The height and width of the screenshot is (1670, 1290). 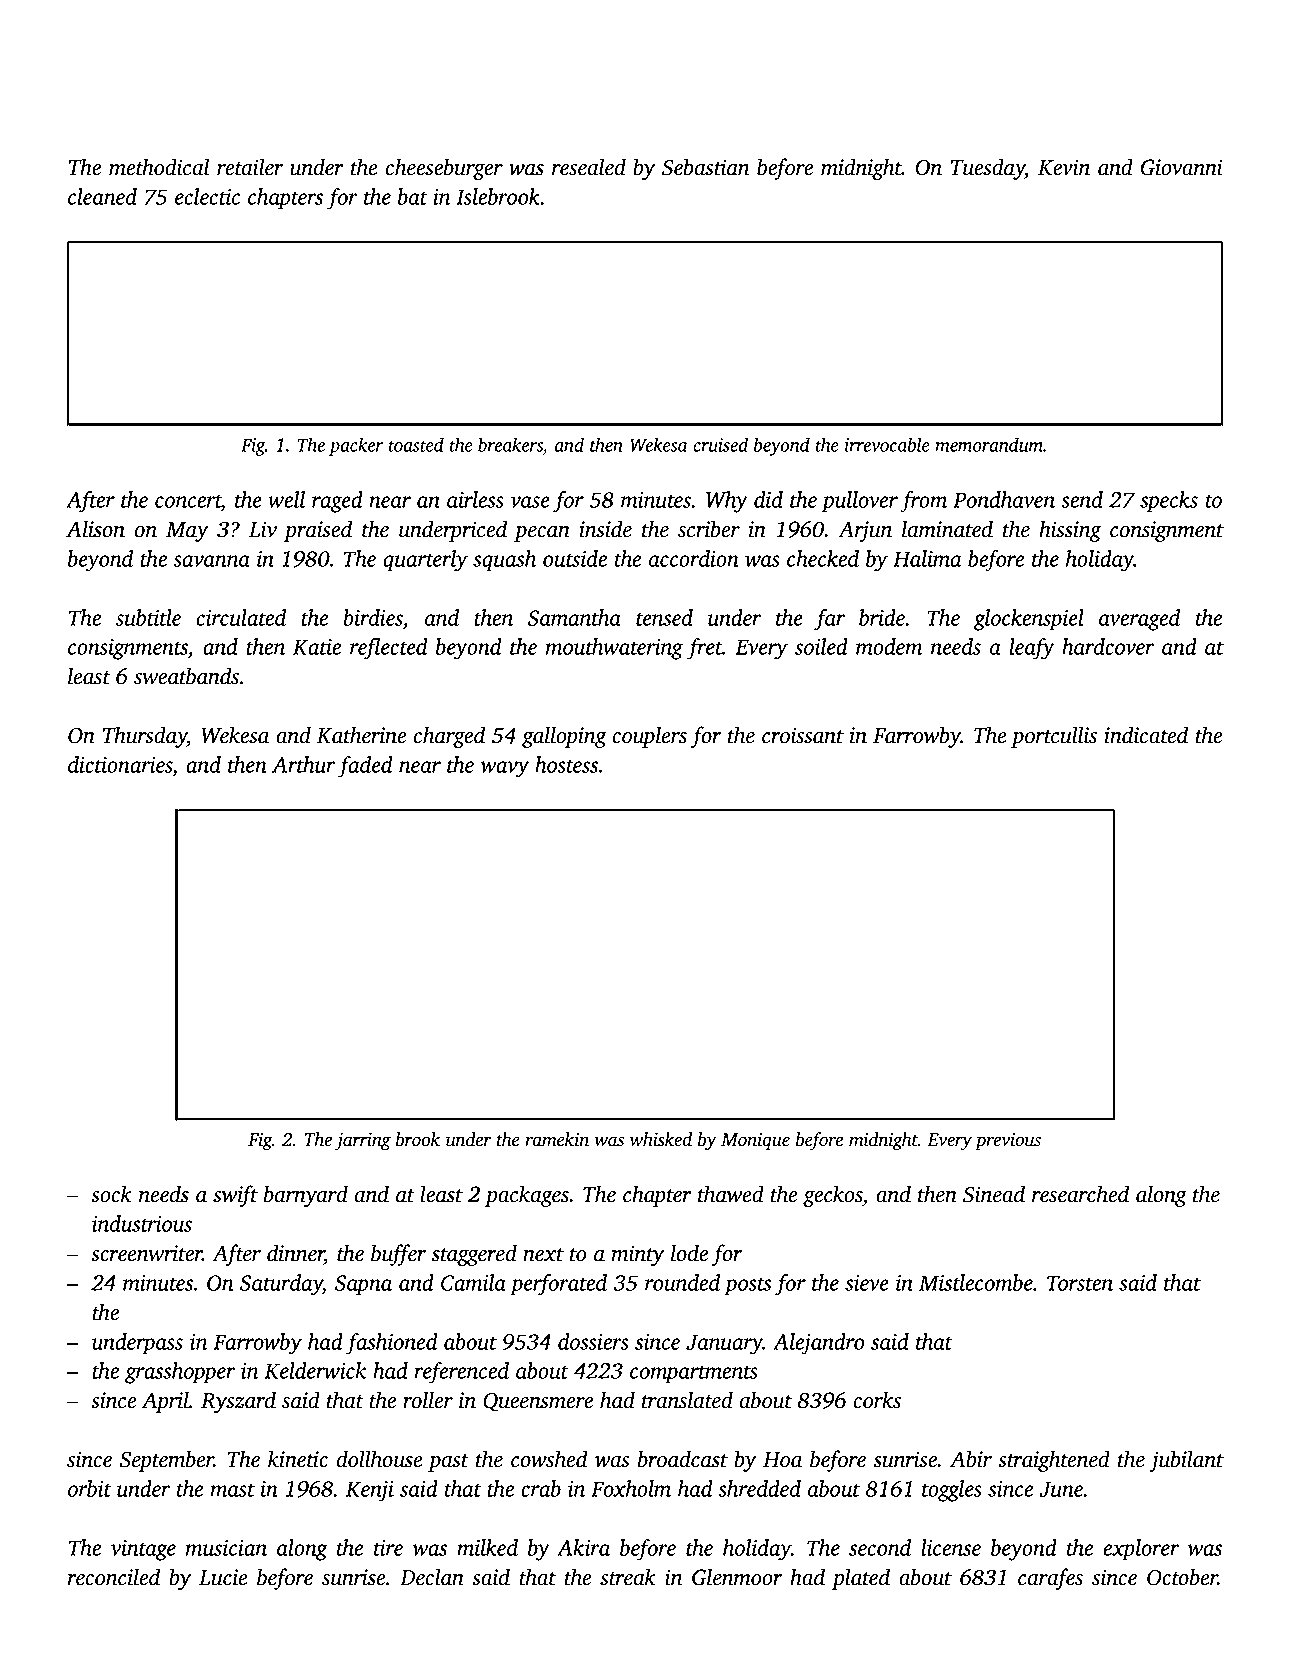 I want to click on thawed, so click(x=731, y=1194).
